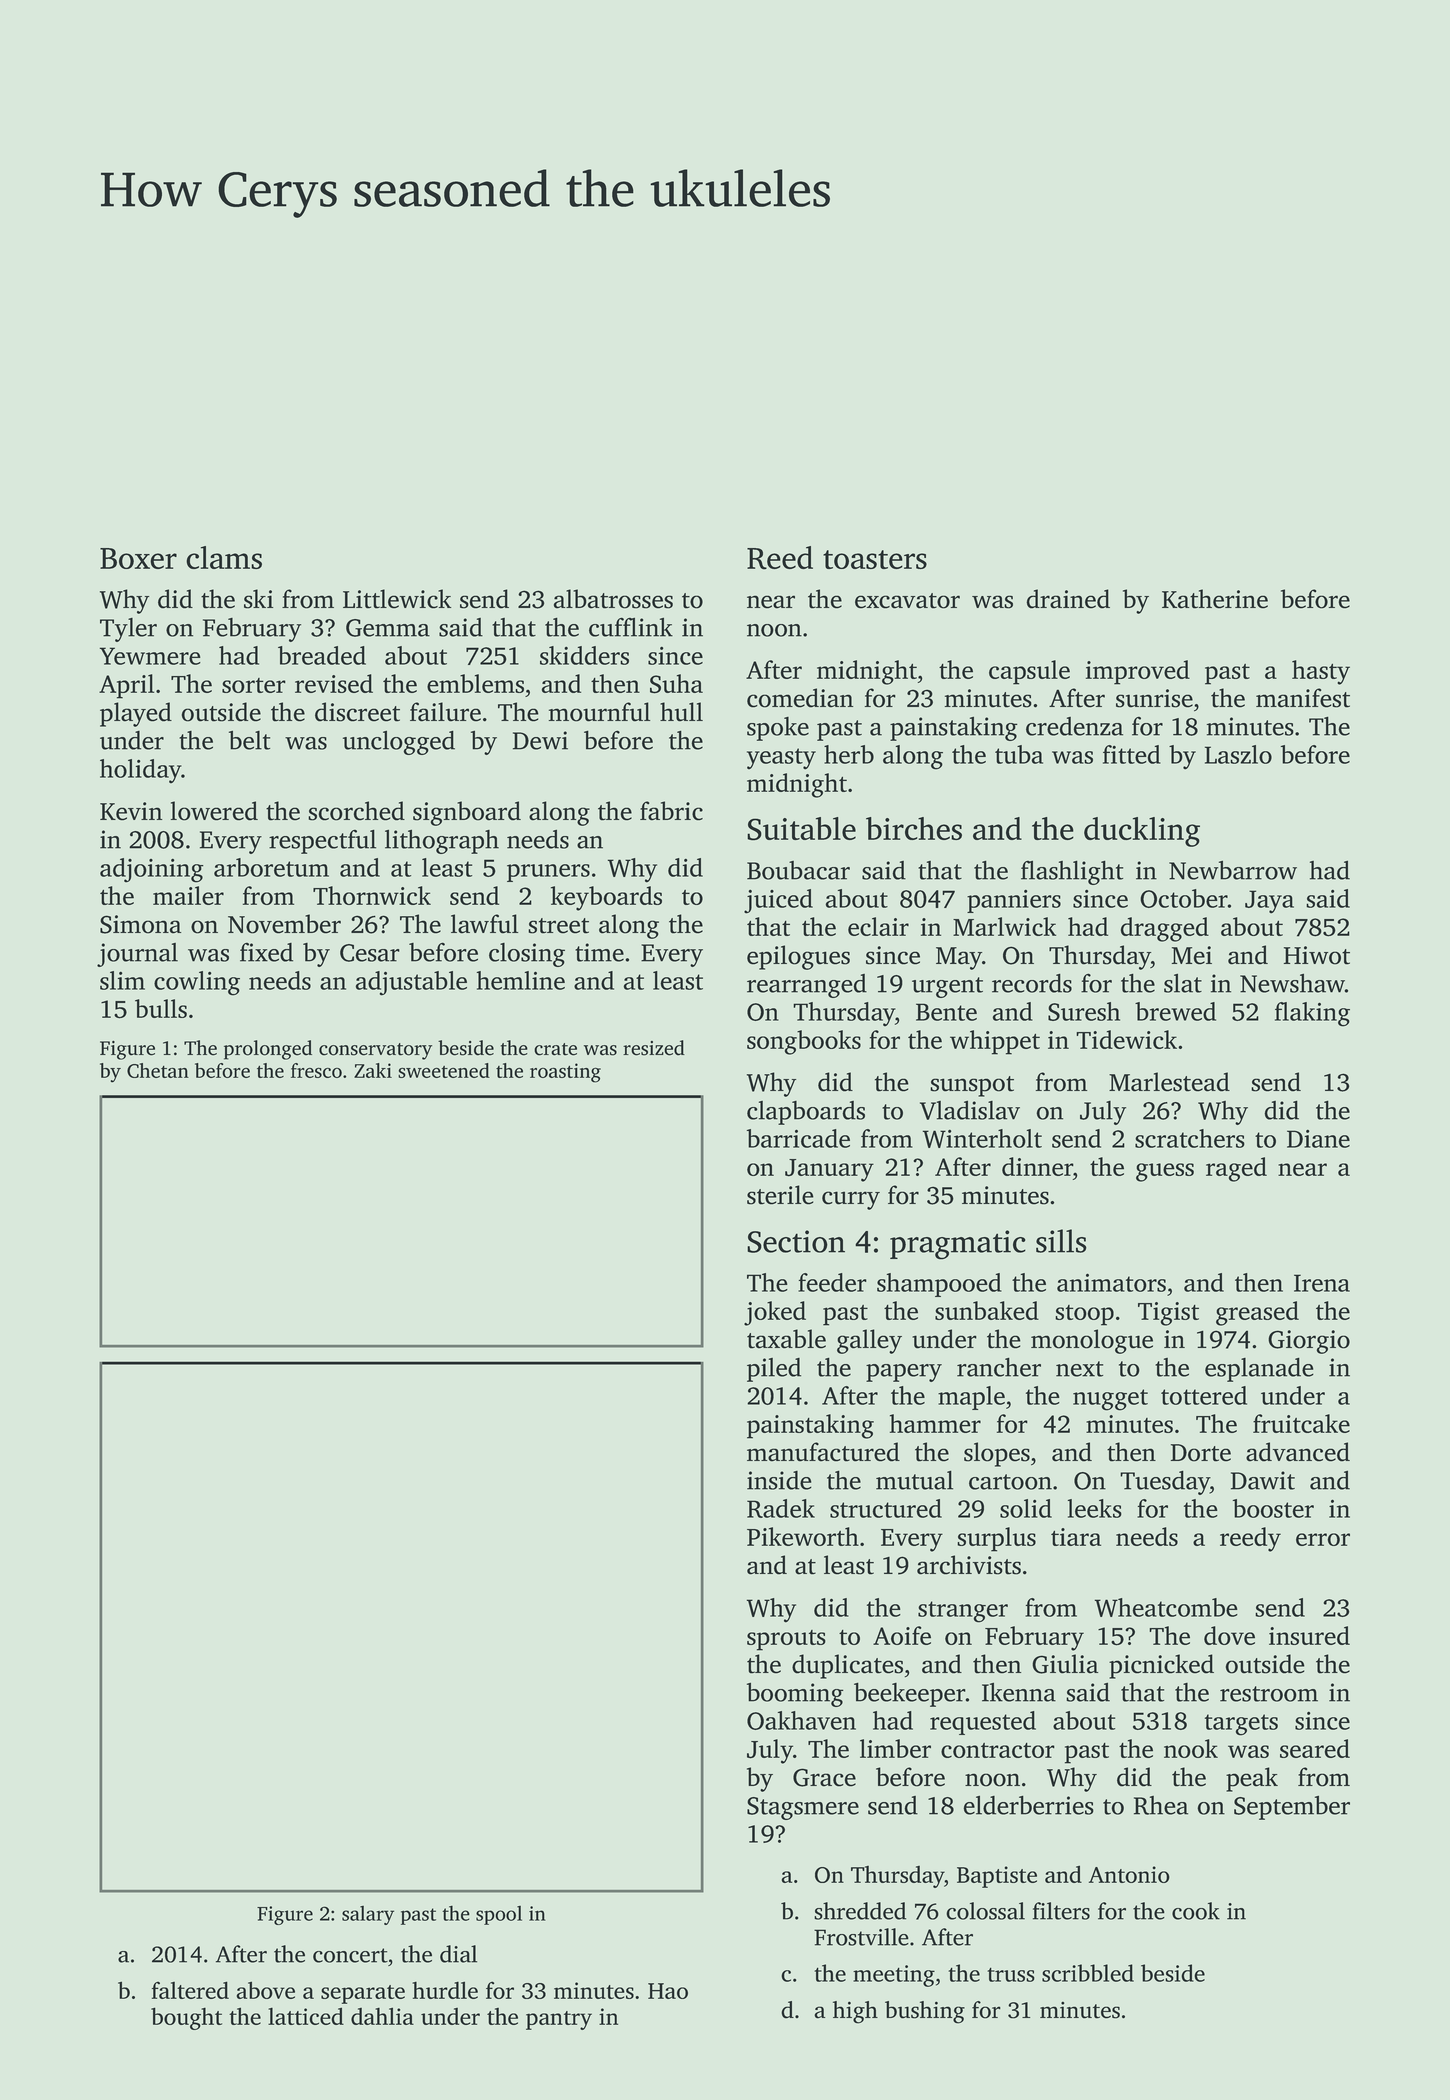  I want to click on Chetan, so click(158, 1070).
